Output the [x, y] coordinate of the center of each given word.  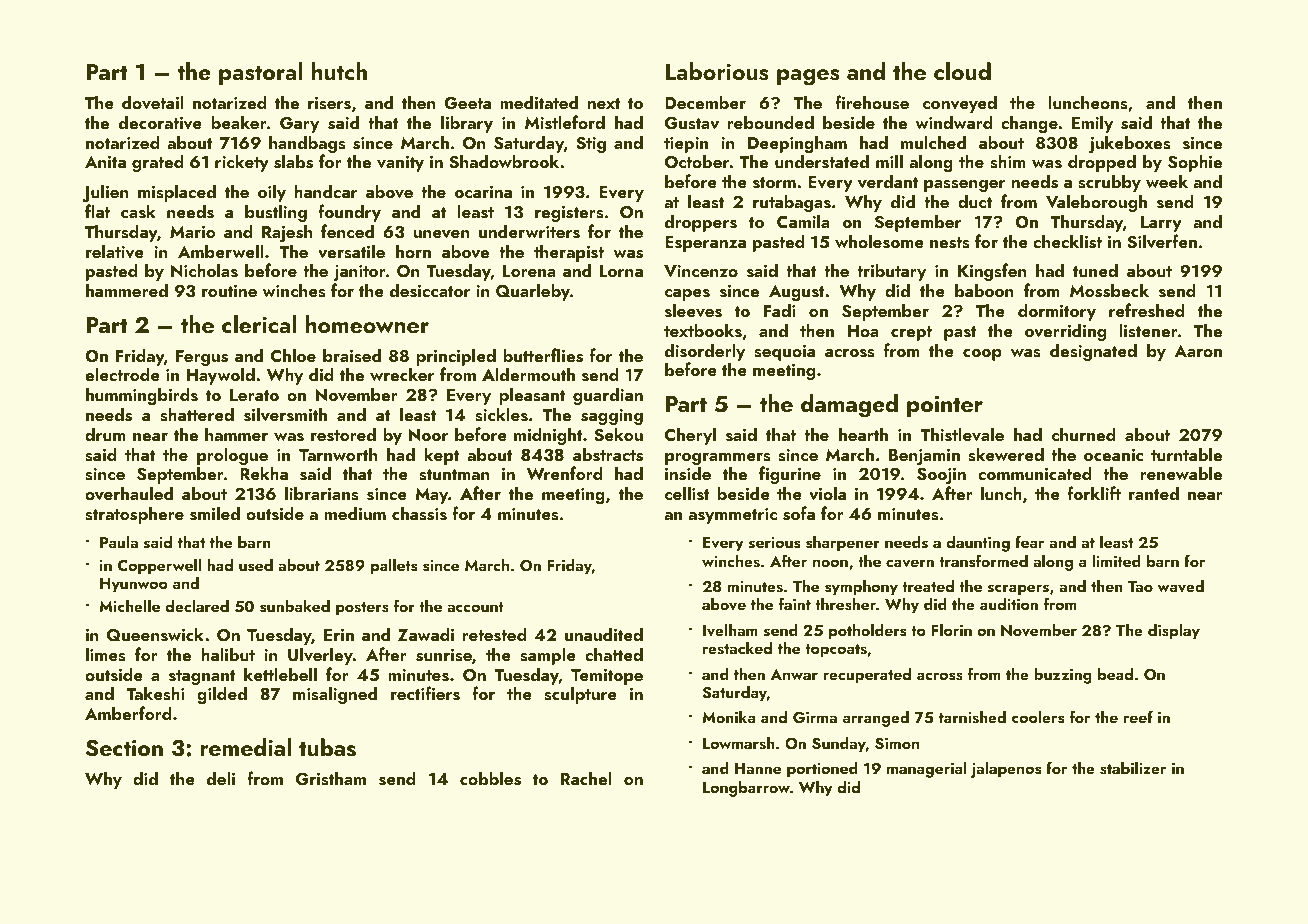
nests [950, 243]
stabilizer [1133, 768]
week [1167, 181]
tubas [327, 747]
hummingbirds [142, 396]
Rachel [586, 778]
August [797, 293]
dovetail [153, 102]
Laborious [717, 71]
